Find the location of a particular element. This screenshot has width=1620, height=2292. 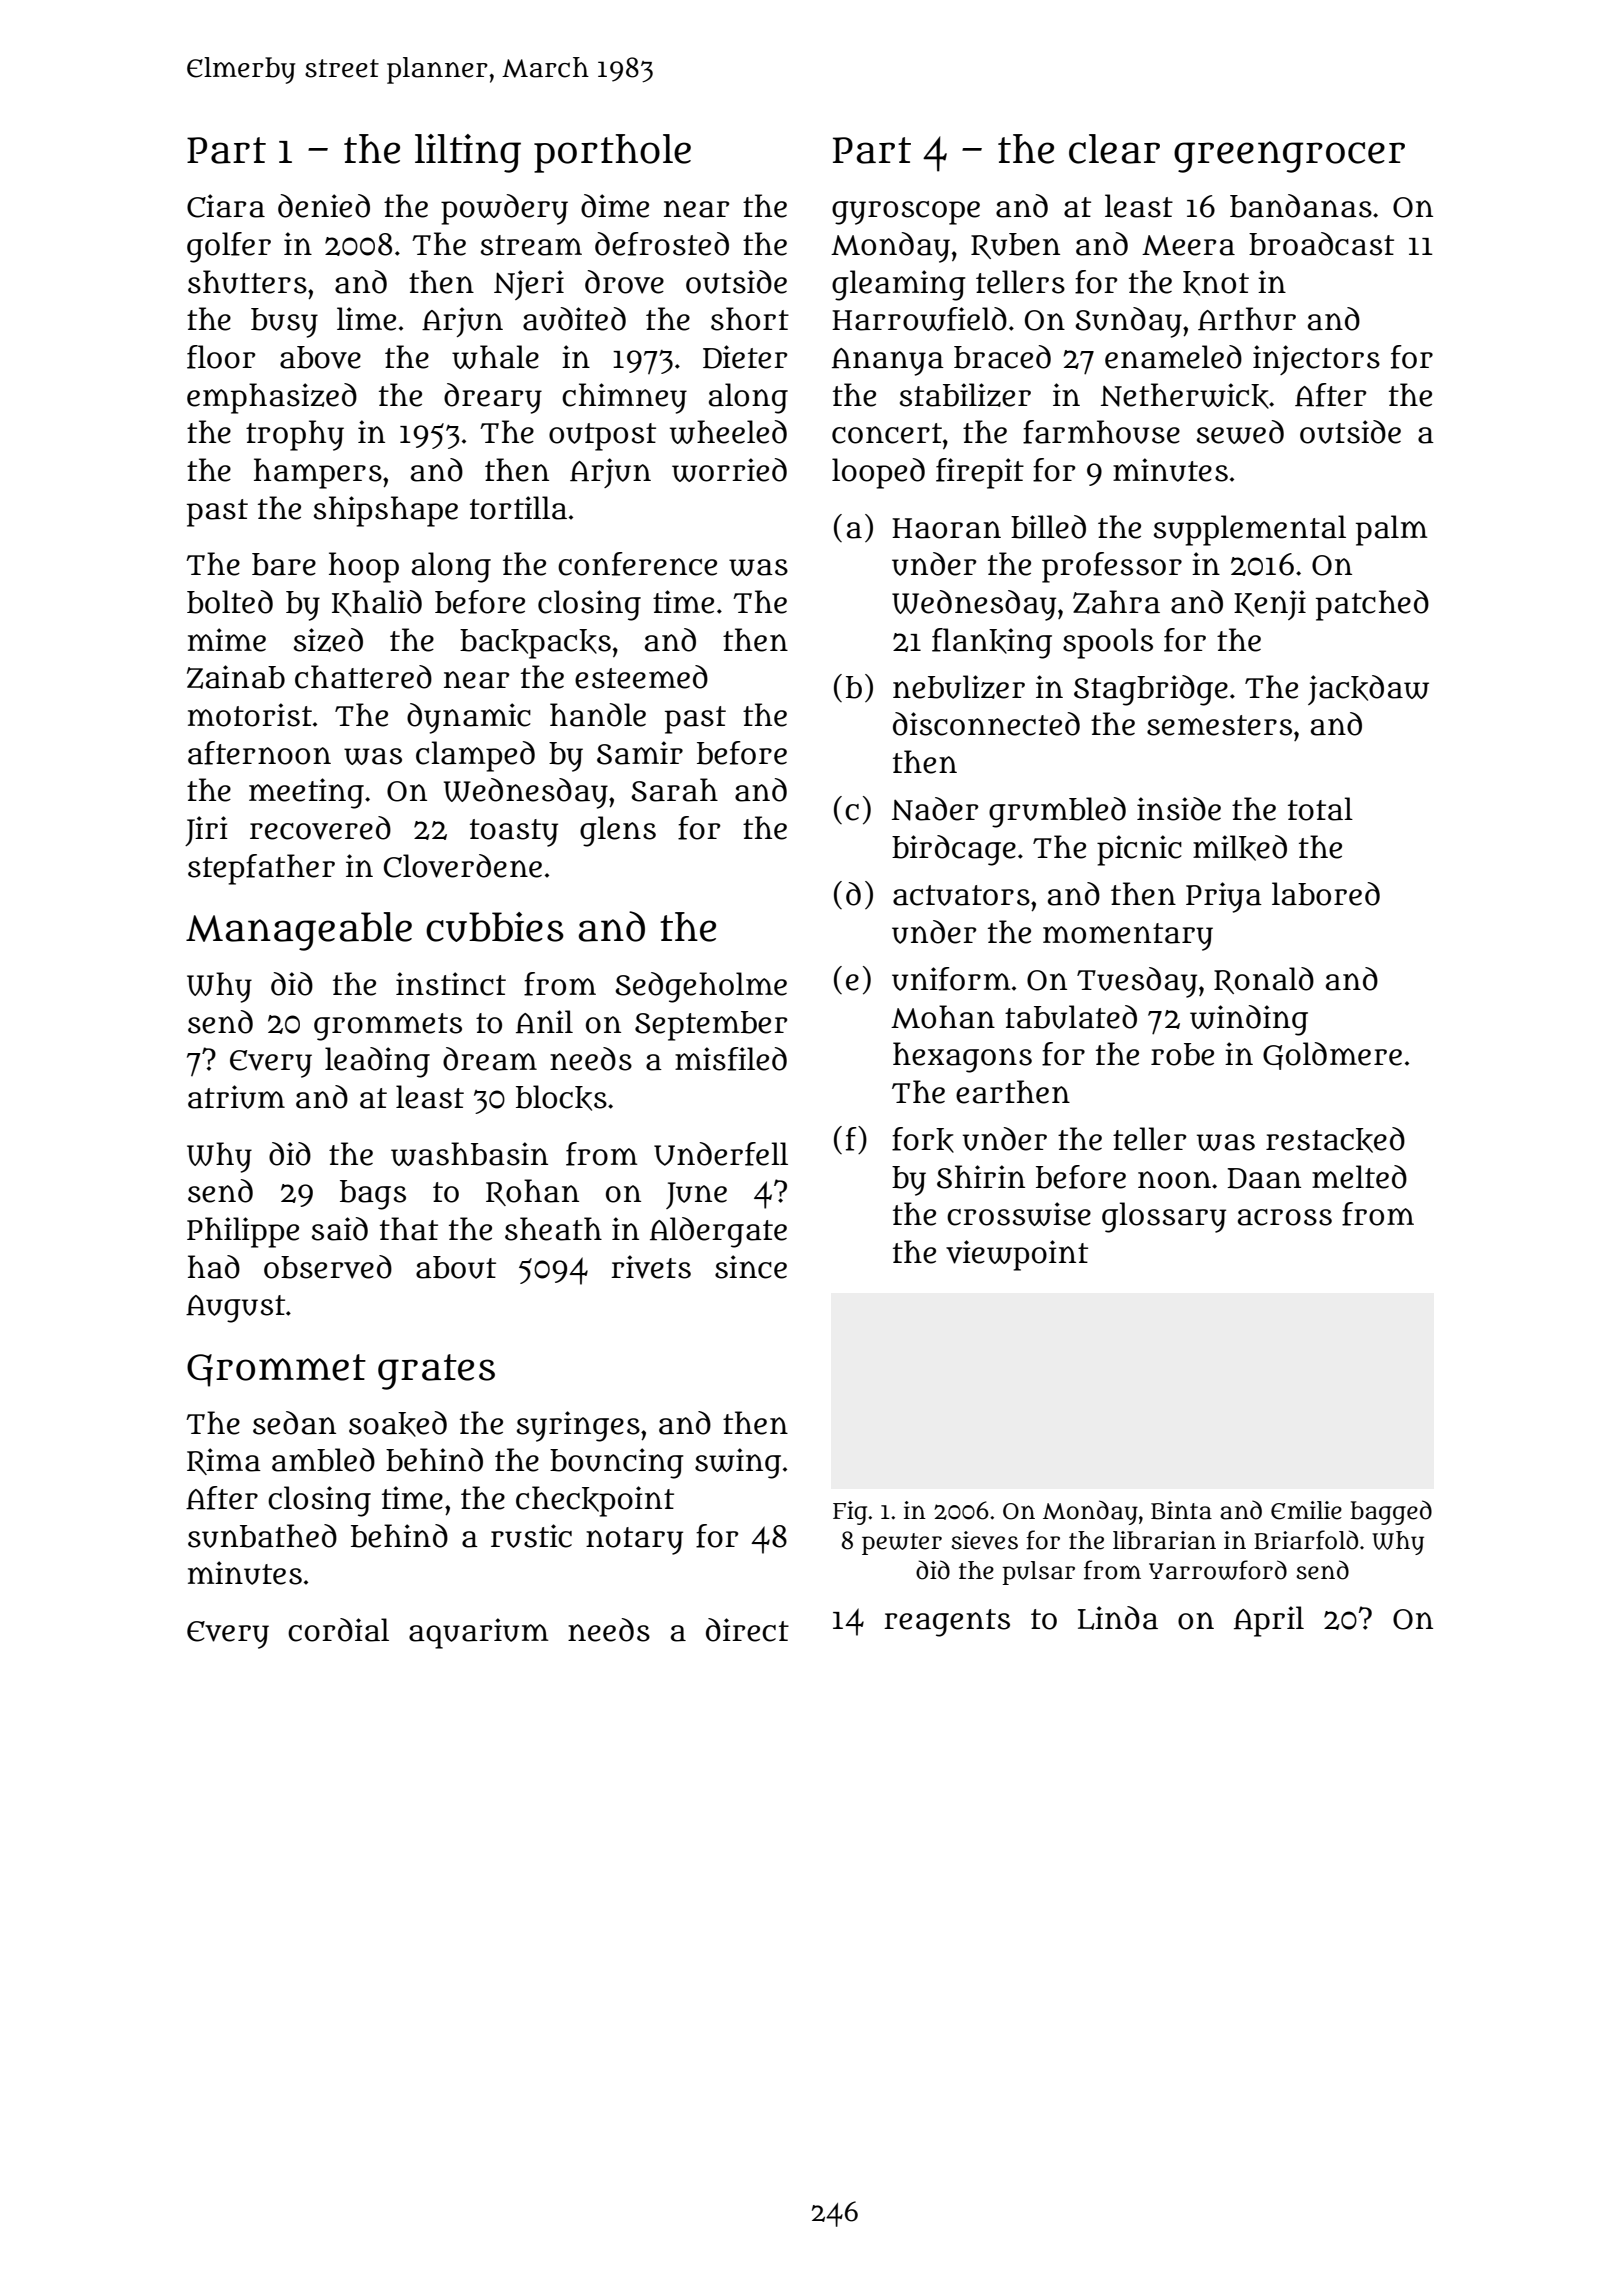

greengrocer is located at coordinates (1289, 157).
